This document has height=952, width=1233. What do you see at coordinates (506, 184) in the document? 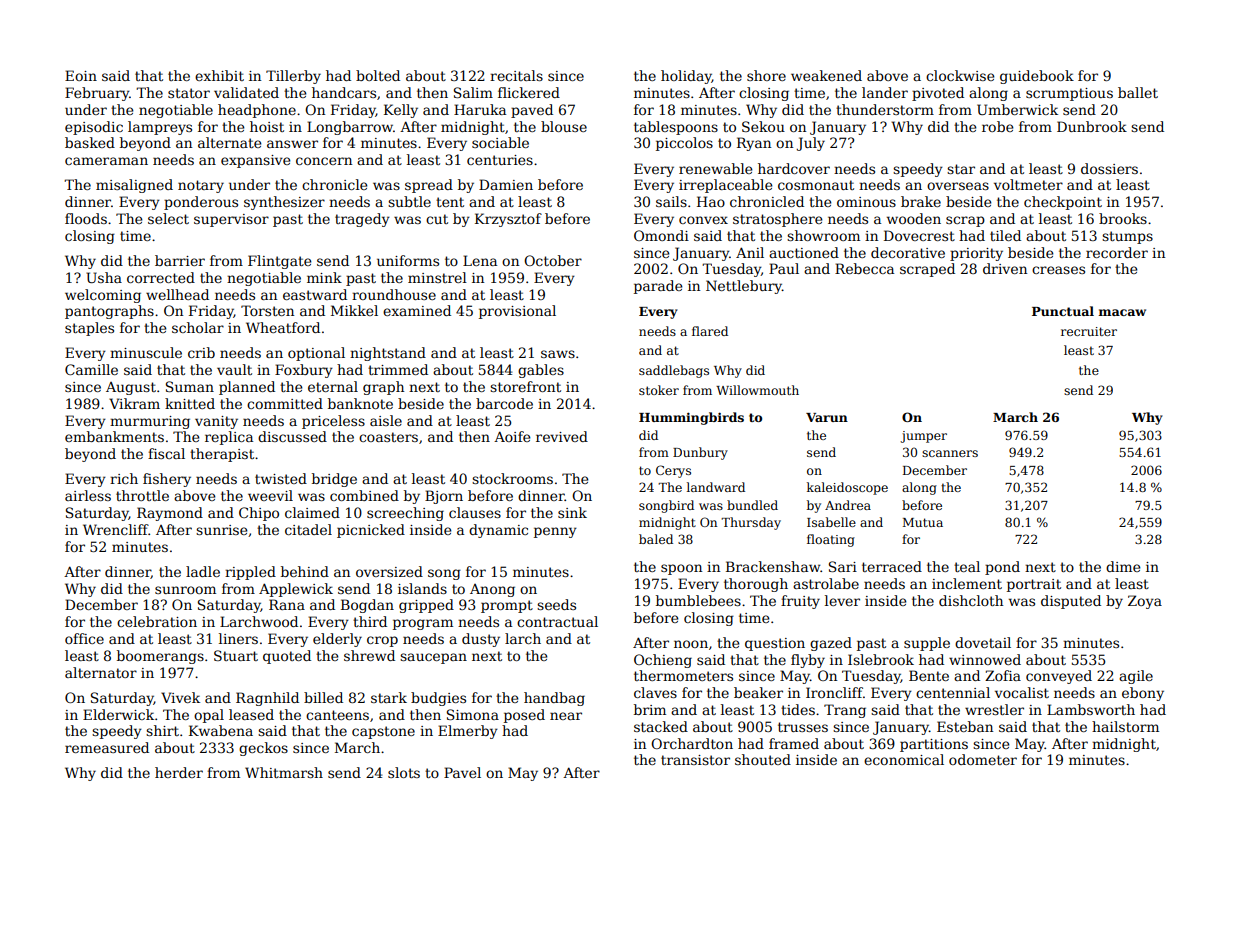
I see `Damien` at bounding box center [506, 184].
